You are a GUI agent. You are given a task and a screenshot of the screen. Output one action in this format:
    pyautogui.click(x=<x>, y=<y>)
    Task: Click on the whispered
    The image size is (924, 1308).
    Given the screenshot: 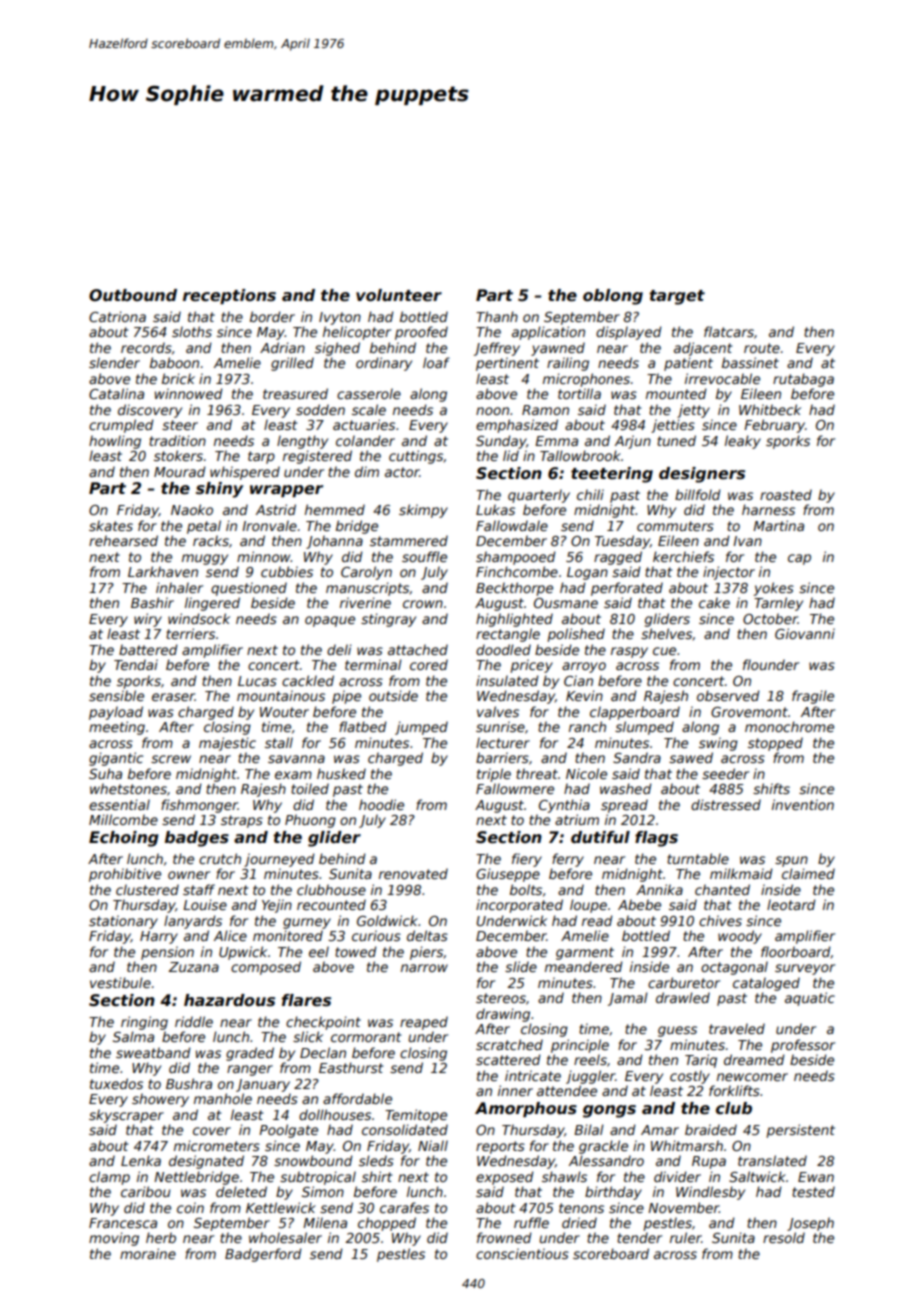 What is the action you would take?
    pyautogui.click(x=245, y=473)
